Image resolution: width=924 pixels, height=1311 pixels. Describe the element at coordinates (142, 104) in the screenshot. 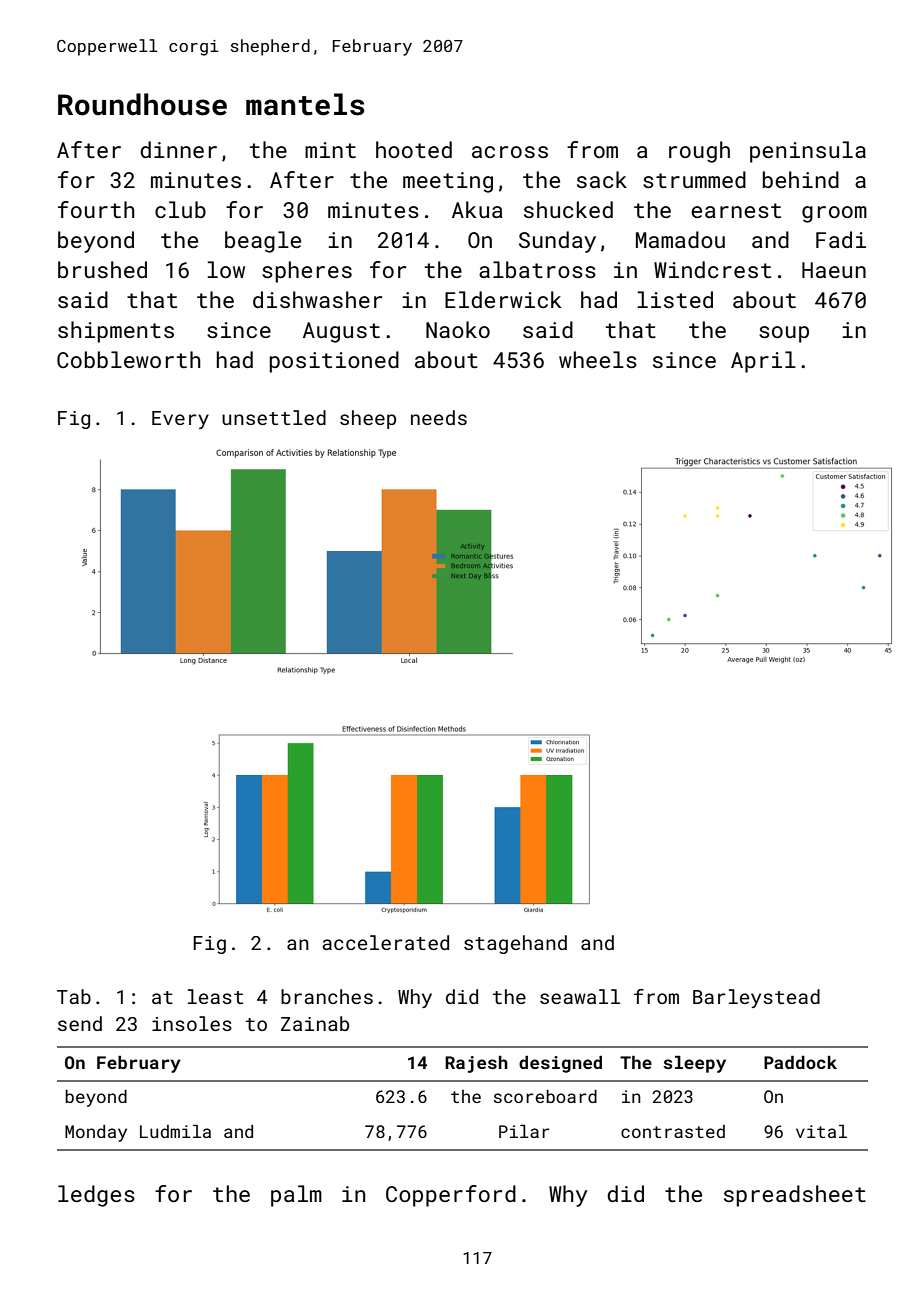

I see `Roundhouse` at that location.
